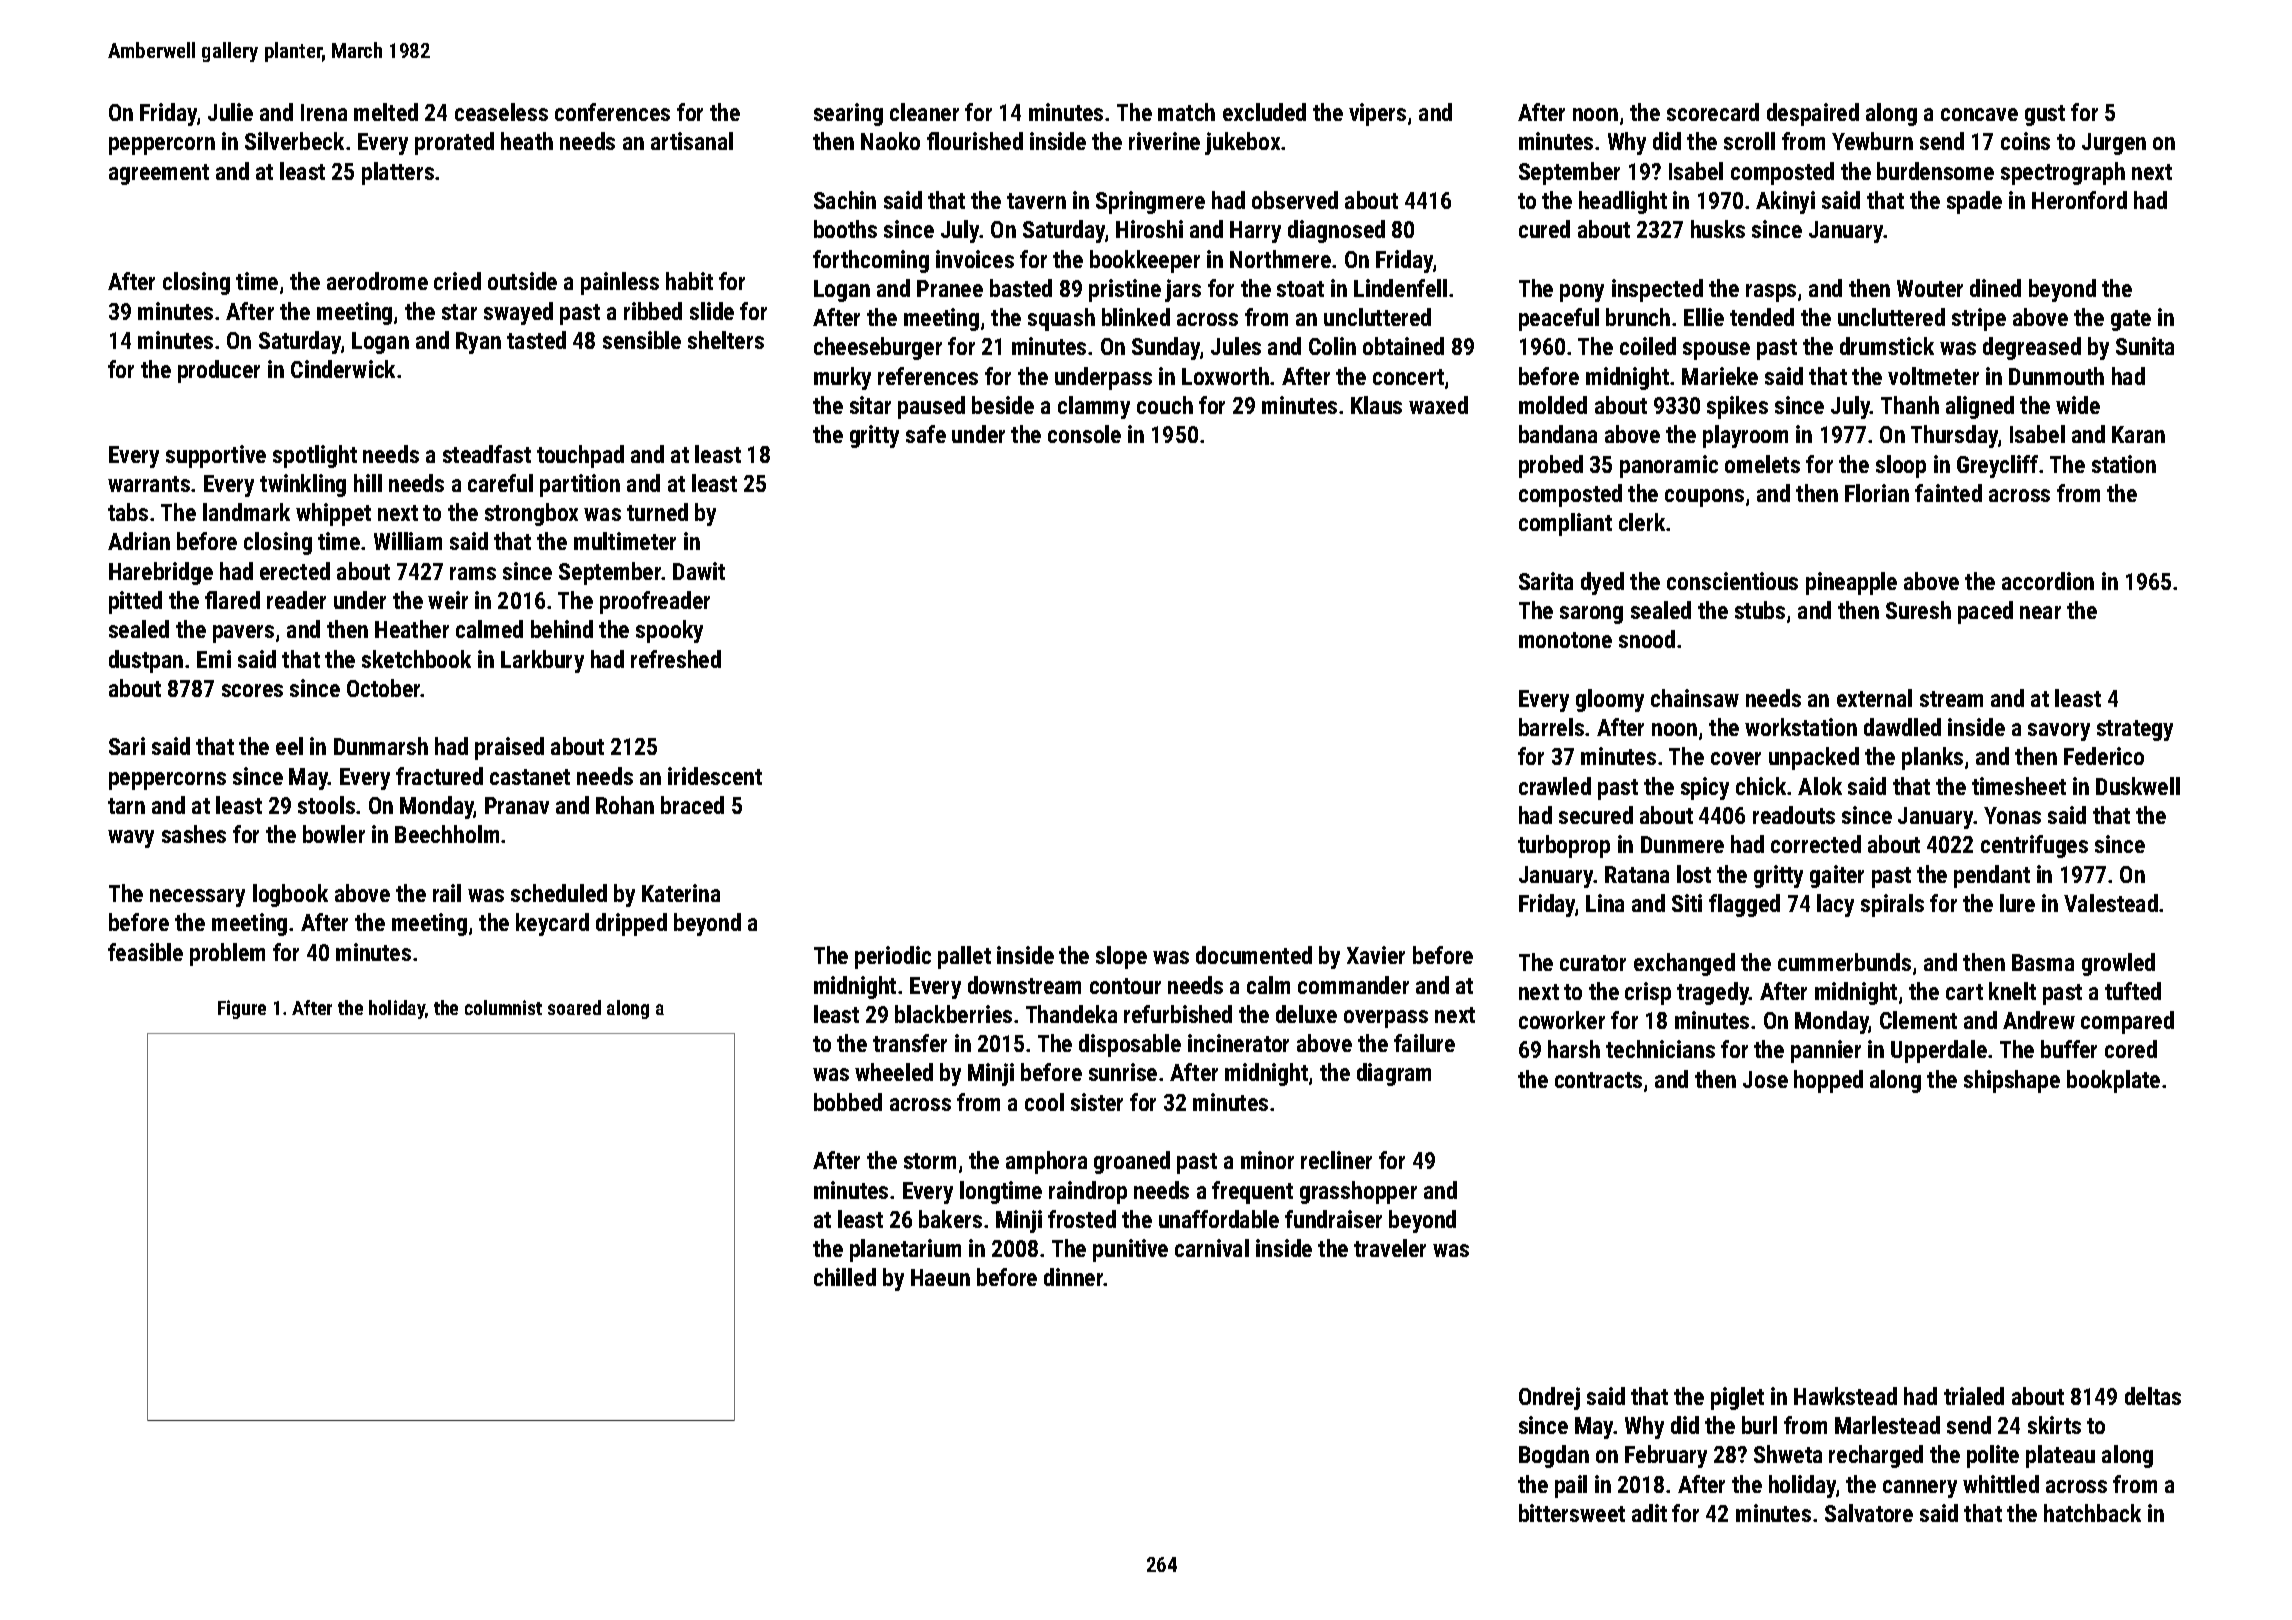 This document has height=1620, width=2292. Describe the element at coordinates (1074, 1277) in the document. I see `dinner` at that location.
